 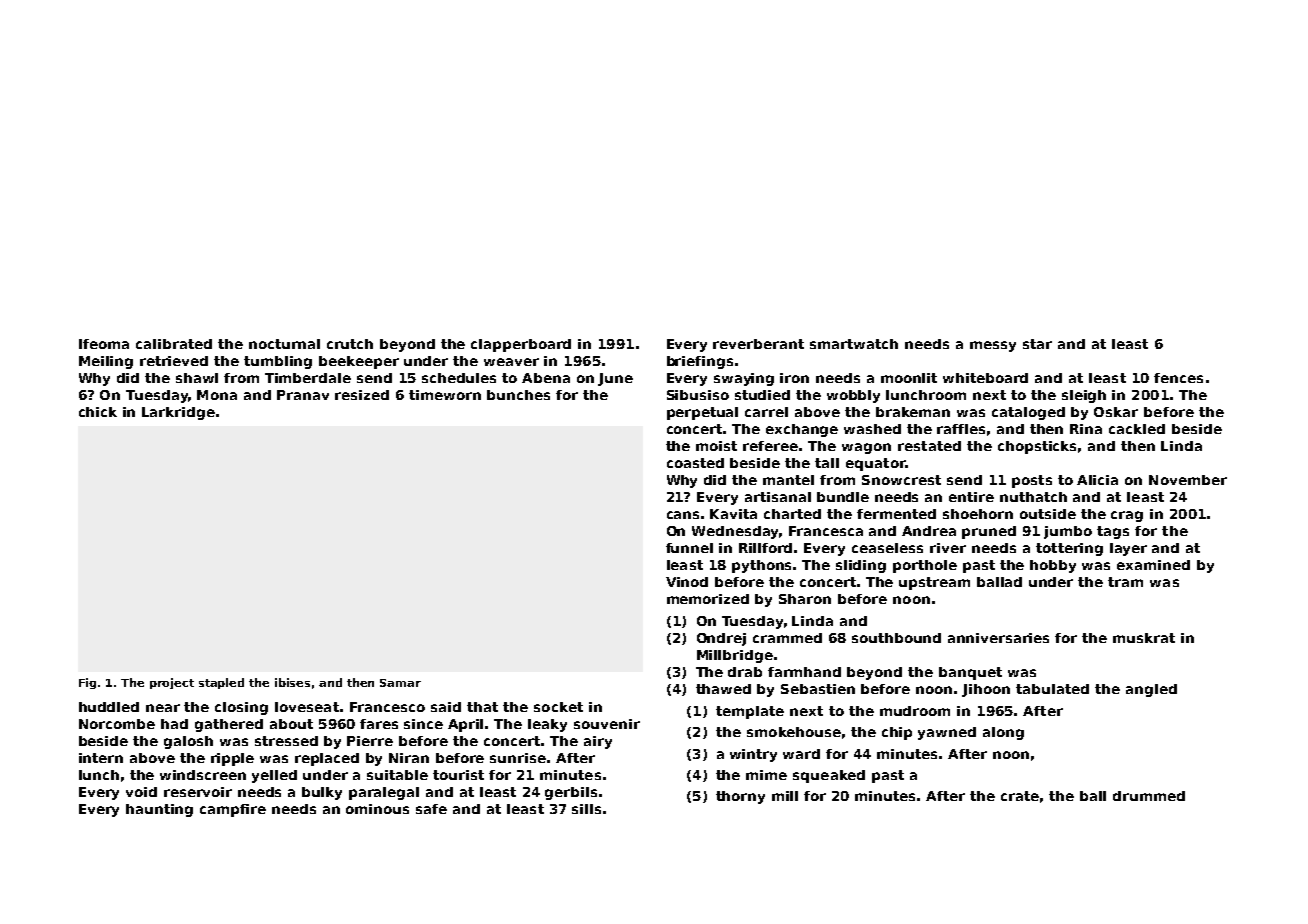 What do you see at coordinates (1137, 429) in the screenshot?
I see `cackled` at bounding box center [1137, 429].
